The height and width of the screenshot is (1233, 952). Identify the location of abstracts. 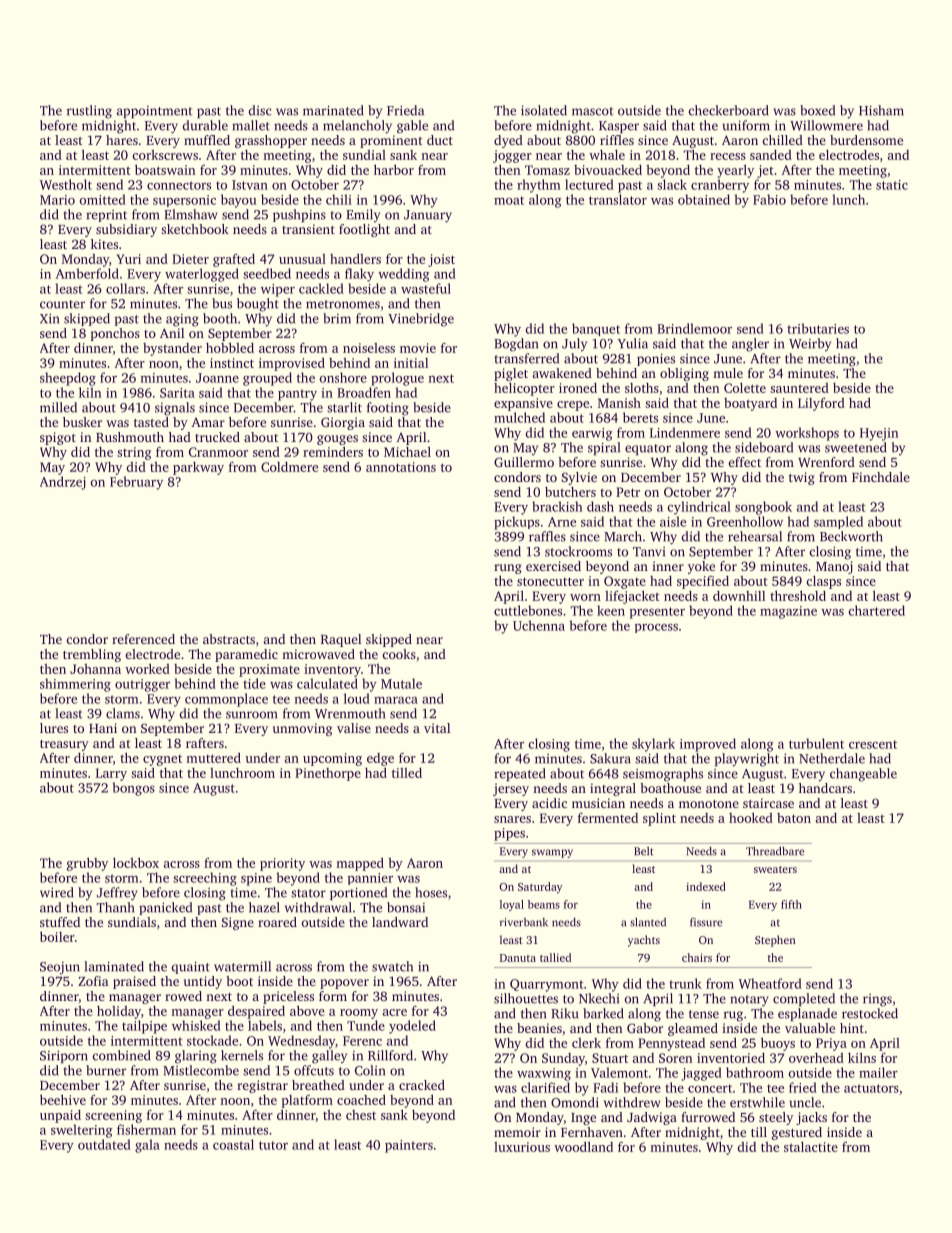
(229, 639).
